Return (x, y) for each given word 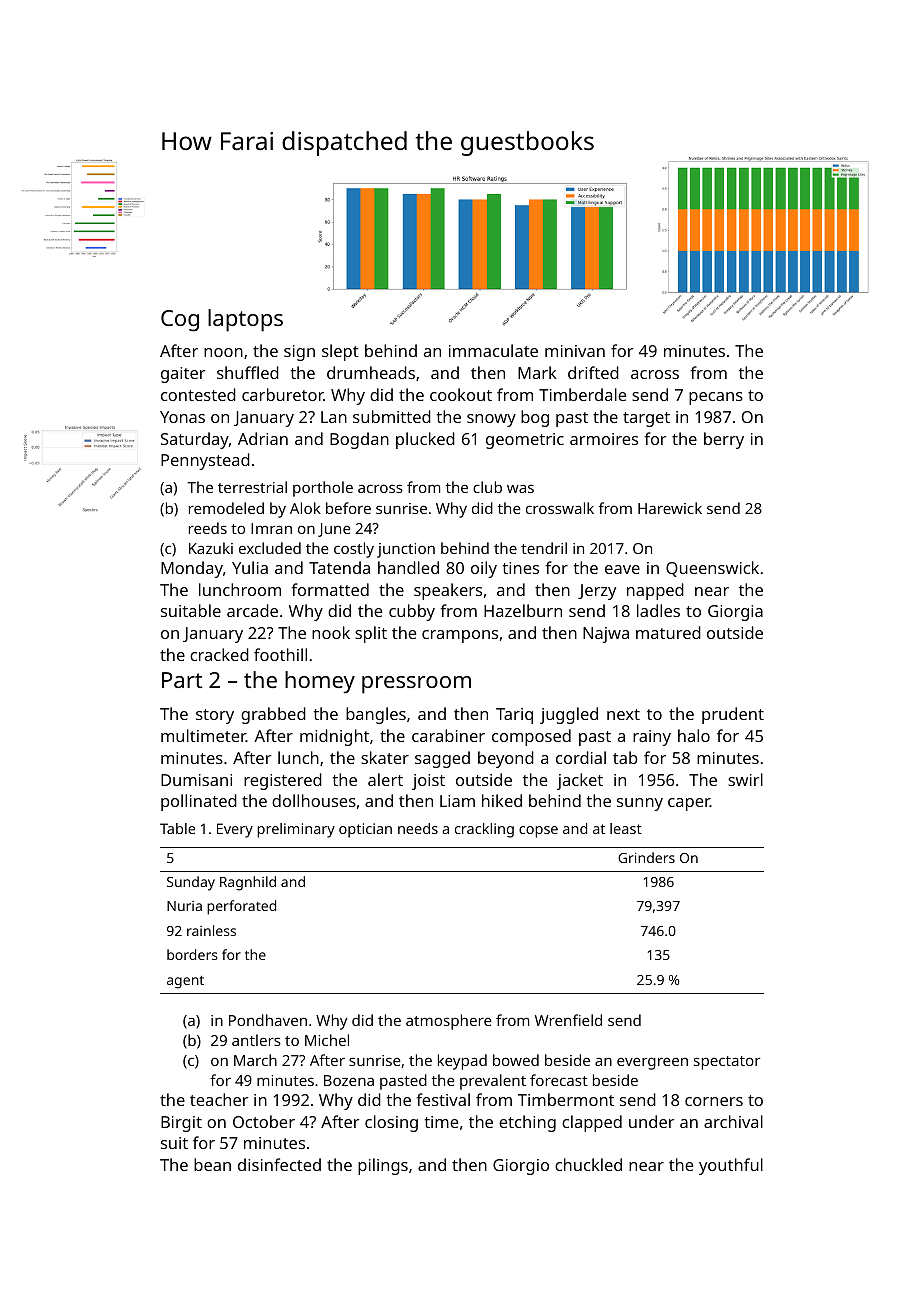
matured (668, 632)
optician (365, 830)
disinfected (279, 1164)
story (215, 716)
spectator (727, 1063)
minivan (575, 351)
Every (235, 830)
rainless (211, 930)
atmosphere (449, 1022)
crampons (460, 636)
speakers (448, 591)
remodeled (226, 508)
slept (340, 352)
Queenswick (712, 569)
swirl (745, 779)
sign (299, 353)
